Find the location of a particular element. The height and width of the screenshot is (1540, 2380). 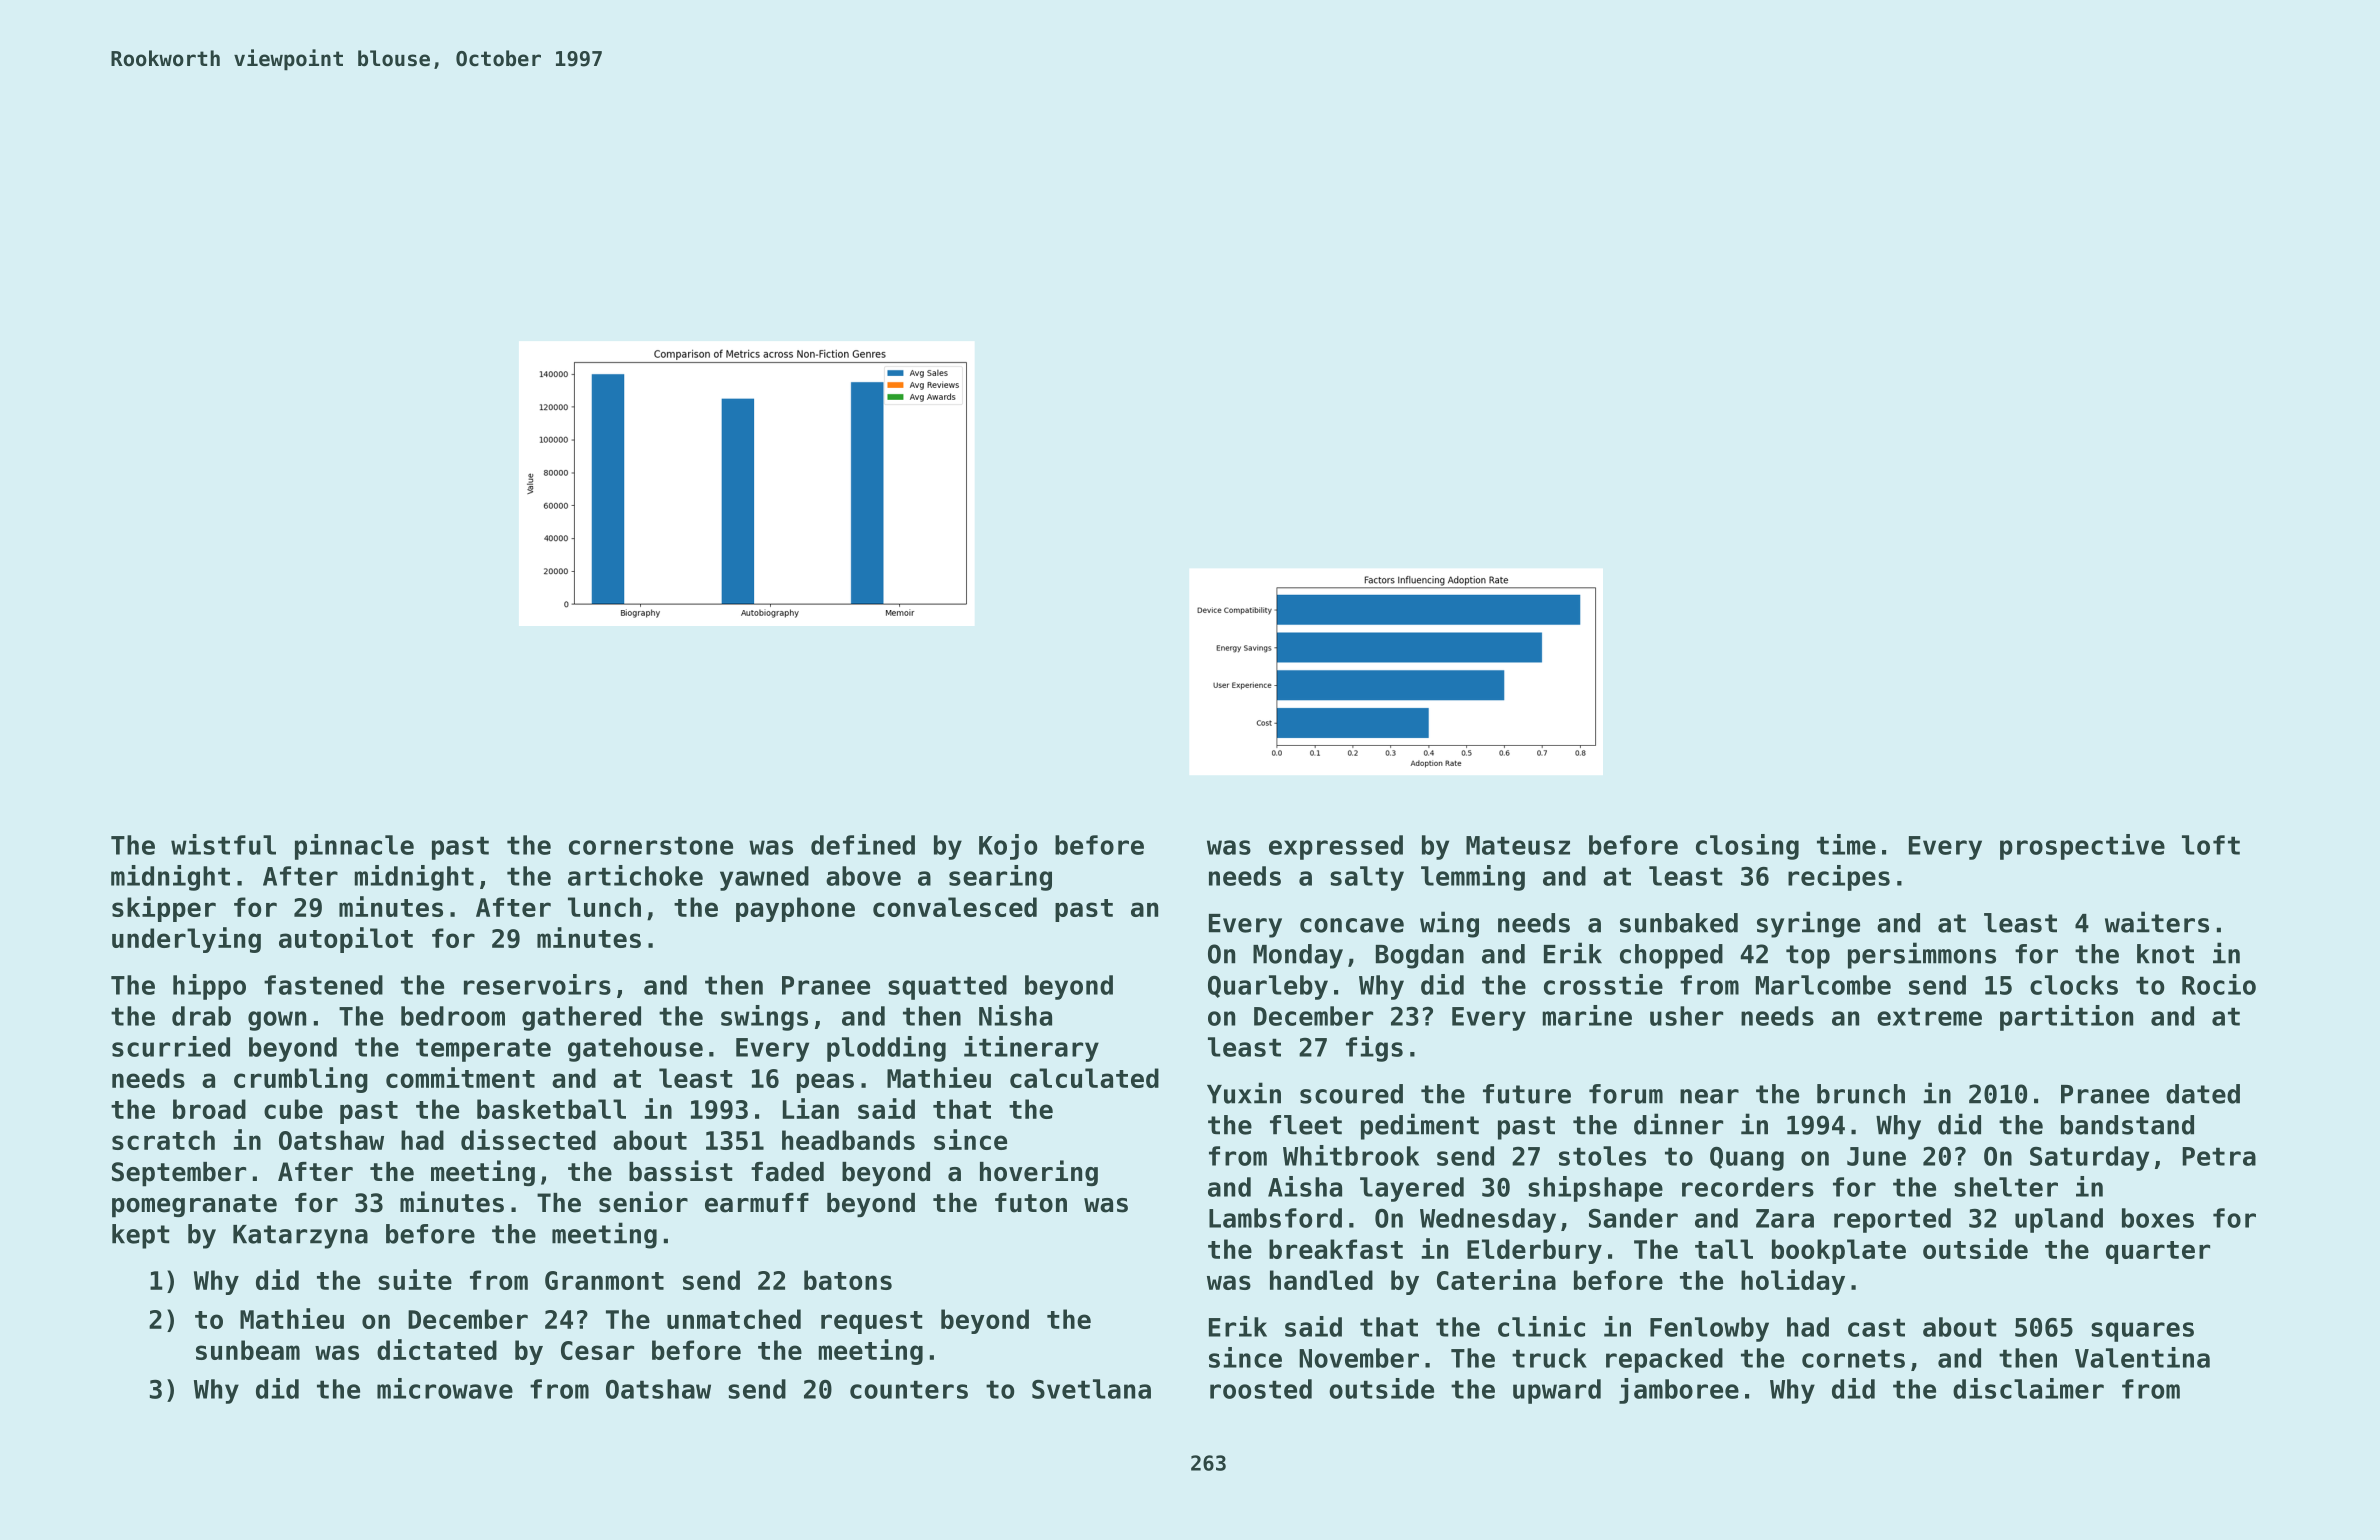

skipper is located at coordinates (164, 909).
